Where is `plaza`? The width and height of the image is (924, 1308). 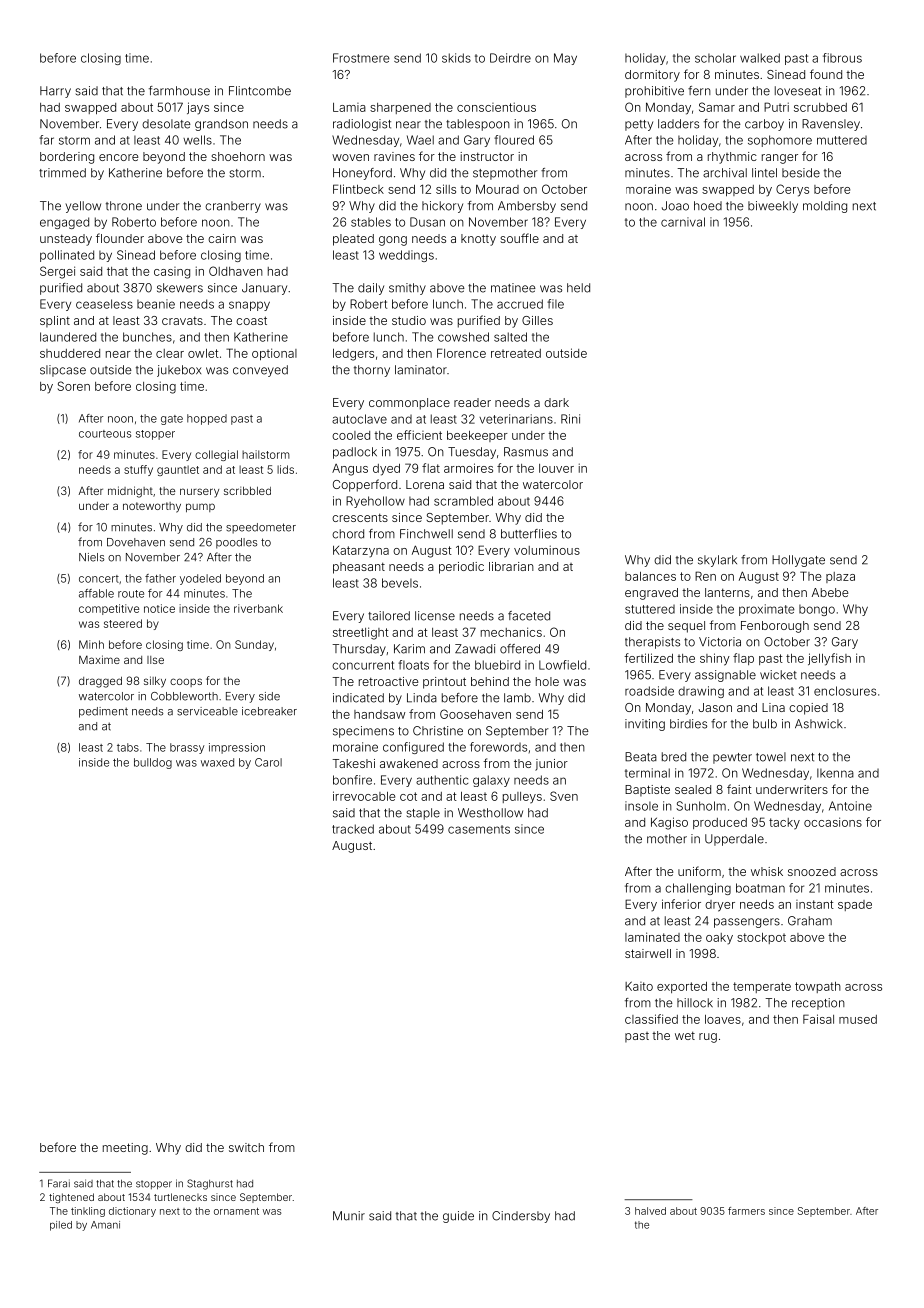 plaza is located at coordinates (840, 577).
